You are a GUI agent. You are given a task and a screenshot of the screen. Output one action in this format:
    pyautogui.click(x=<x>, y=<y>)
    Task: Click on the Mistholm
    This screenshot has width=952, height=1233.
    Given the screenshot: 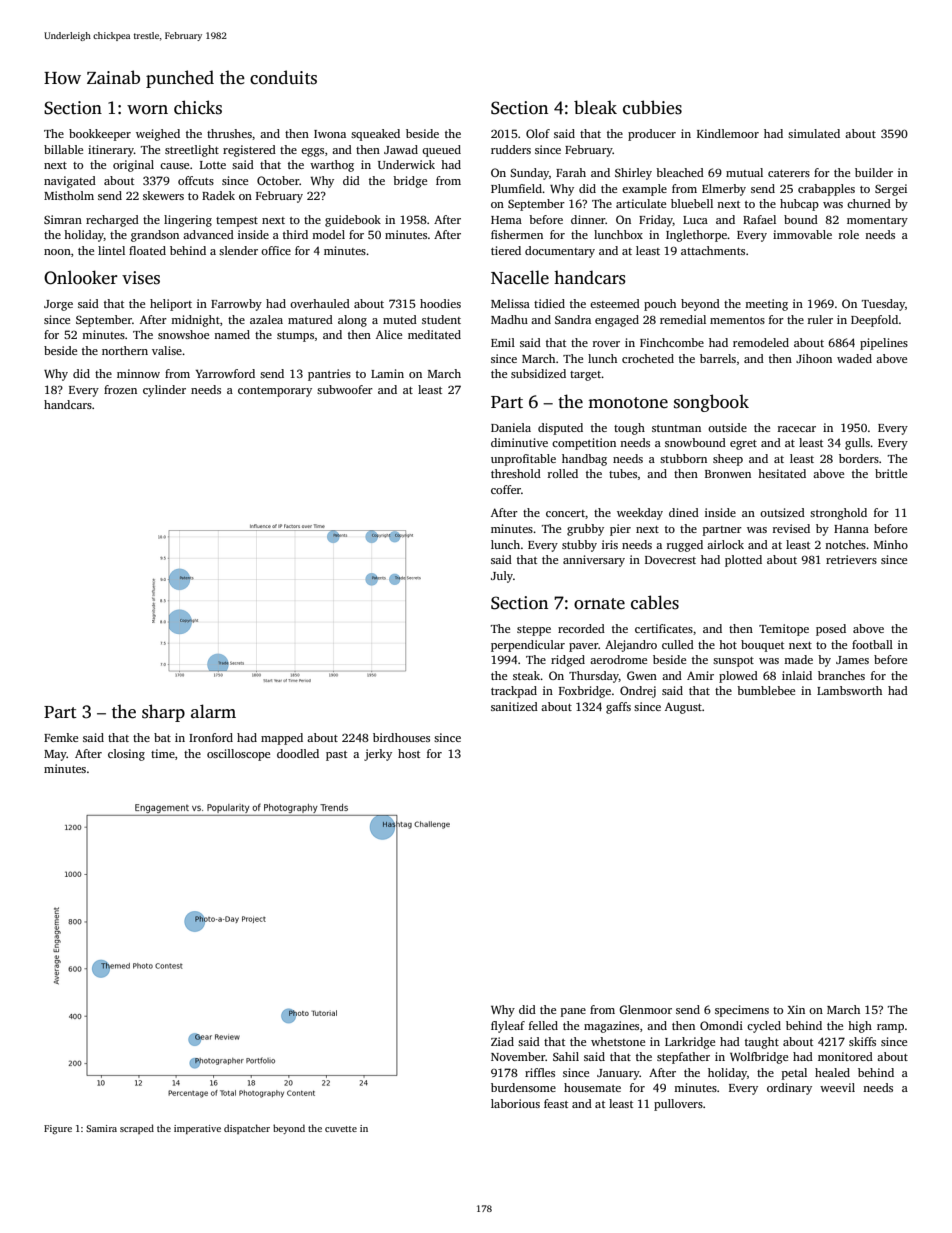 What is the action you would take?
    pyautogui.click(x=69, y=195)
